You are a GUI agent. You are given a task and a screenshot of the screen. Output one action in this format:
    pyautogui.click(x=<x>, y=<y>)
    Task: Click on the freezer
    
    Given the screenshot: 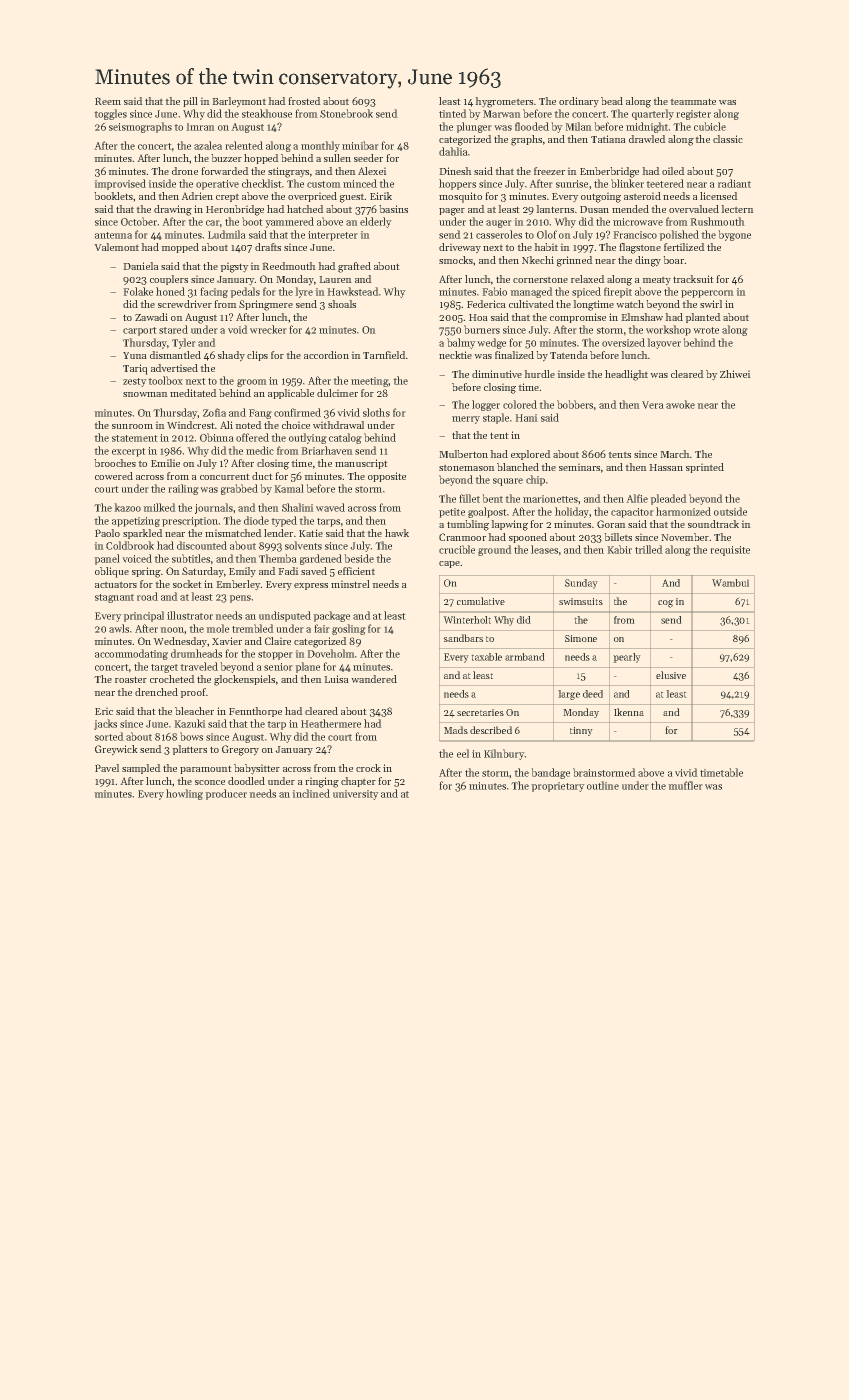 What is the action you would take?
    pyautogui.click(x=549, y=171)
